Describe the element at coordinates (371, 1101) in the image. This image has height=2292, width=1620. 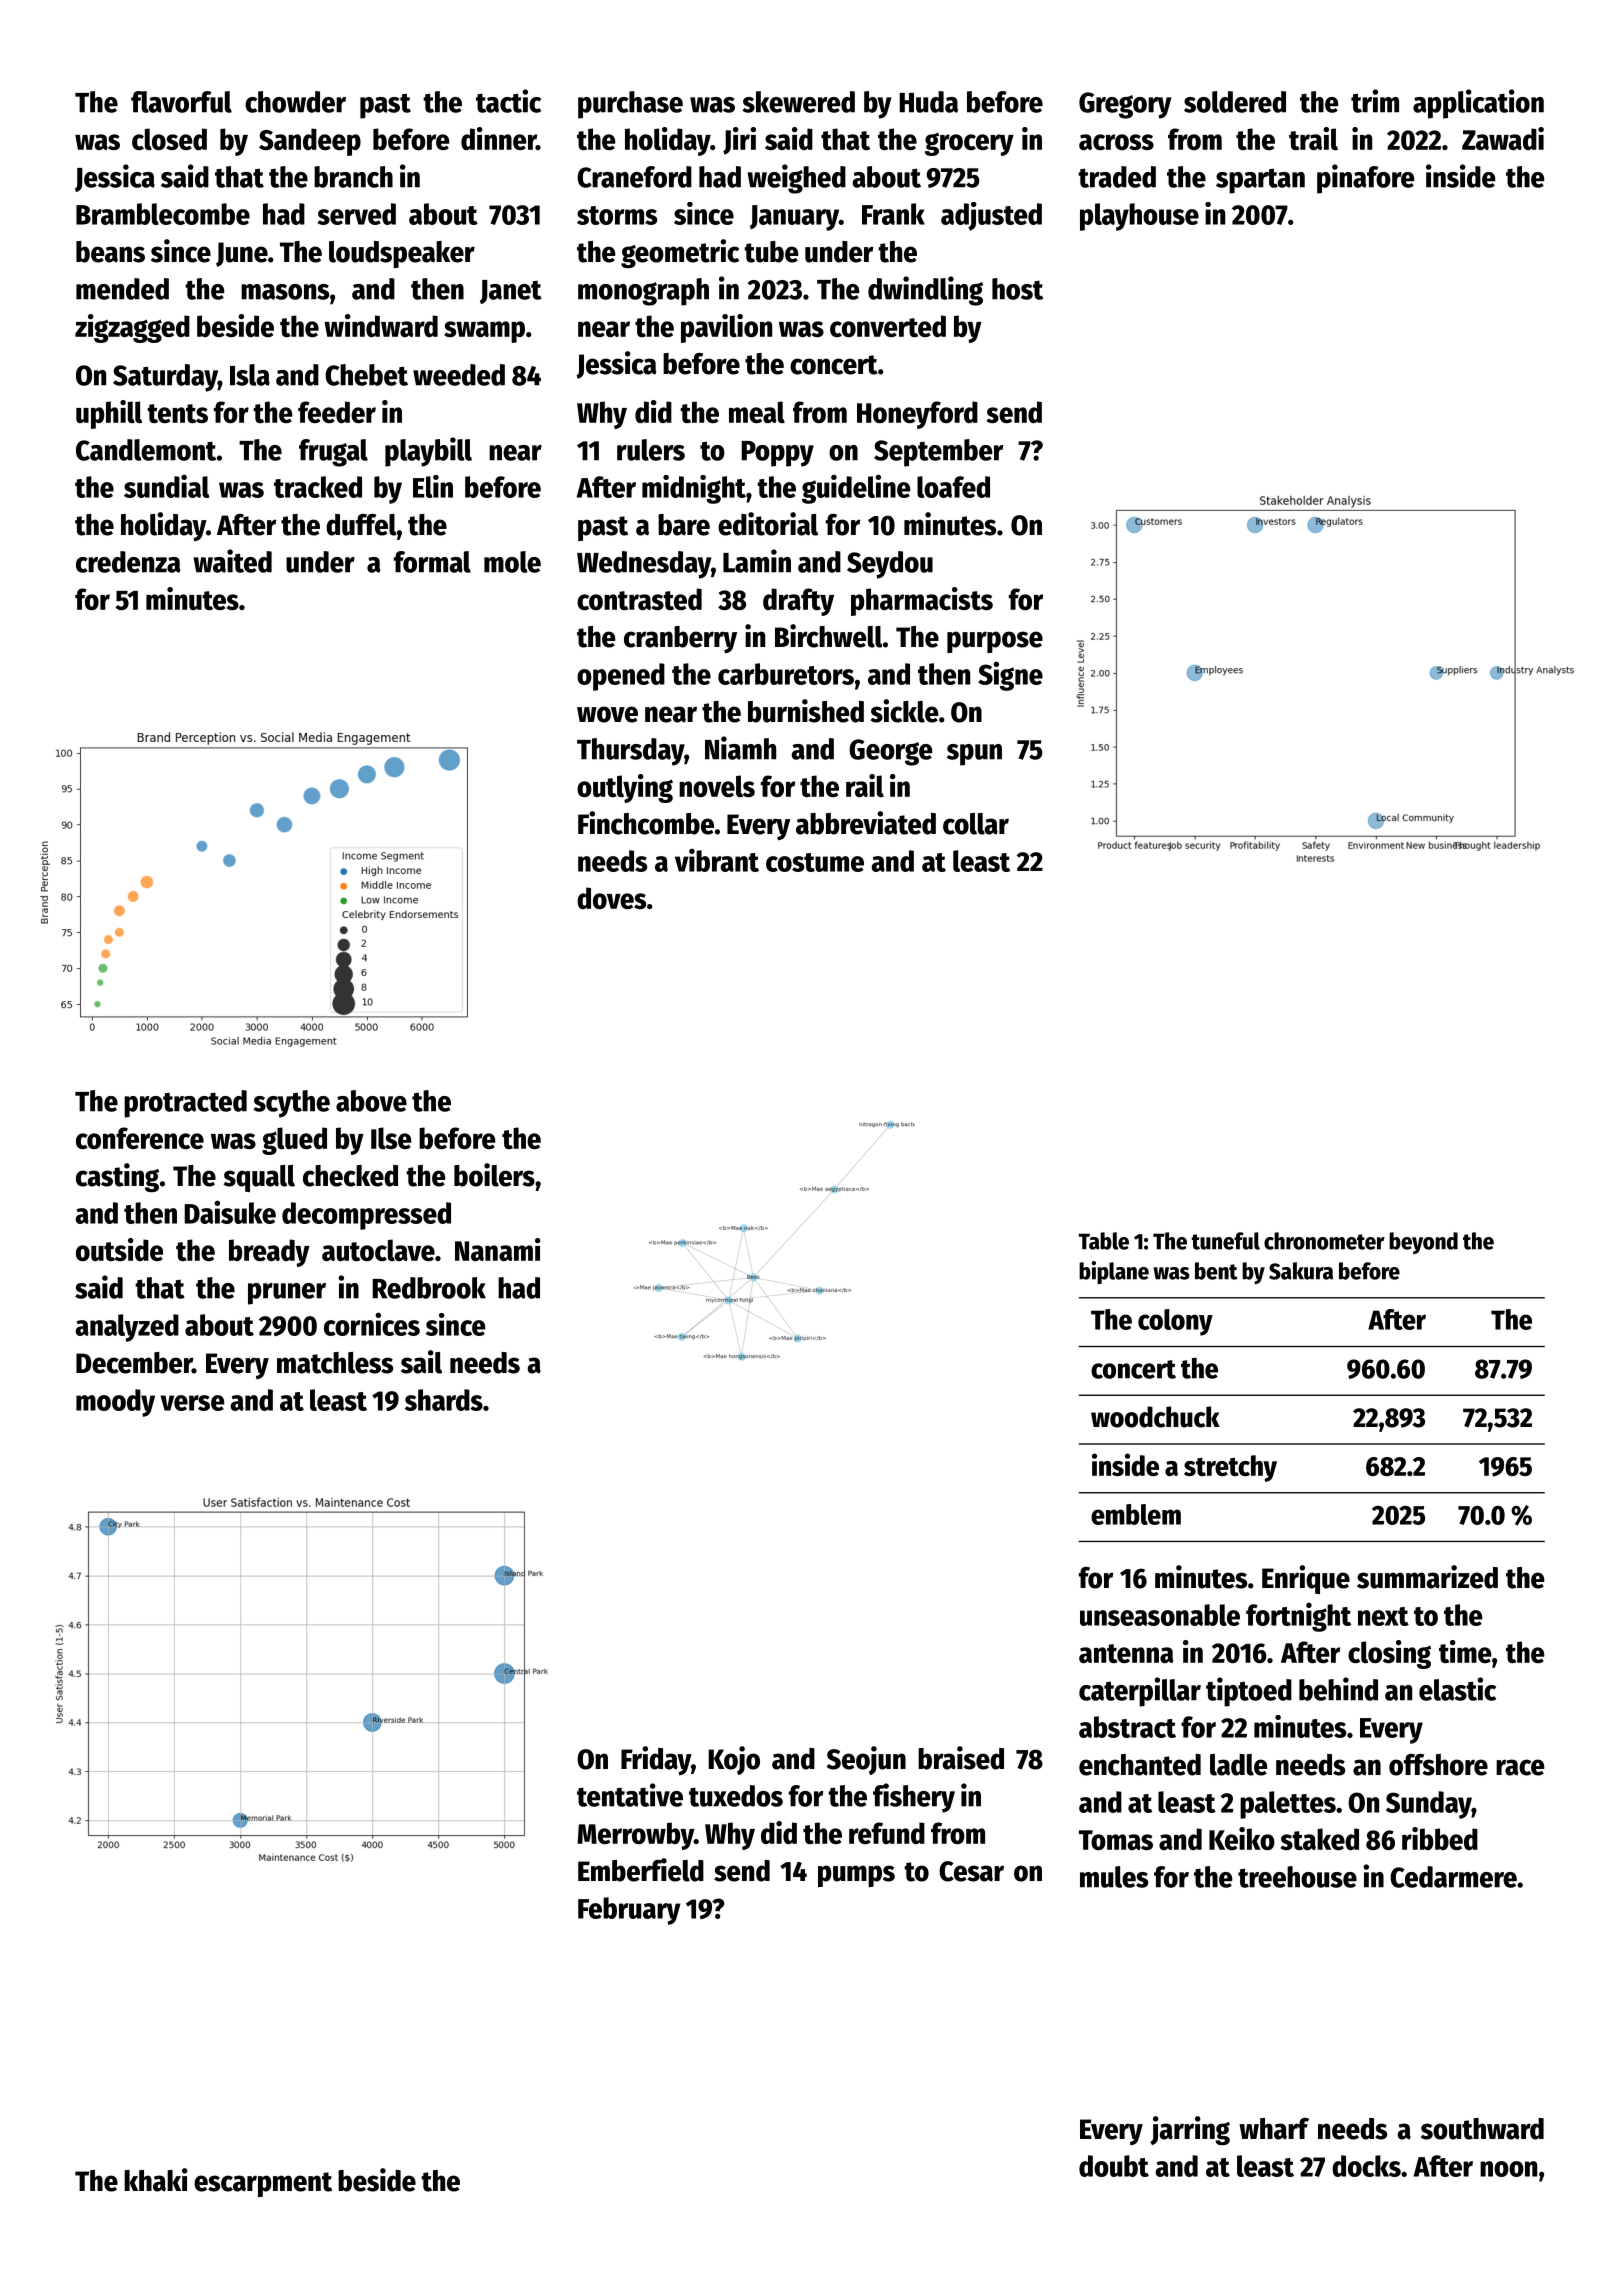
I see `above` at that location.
